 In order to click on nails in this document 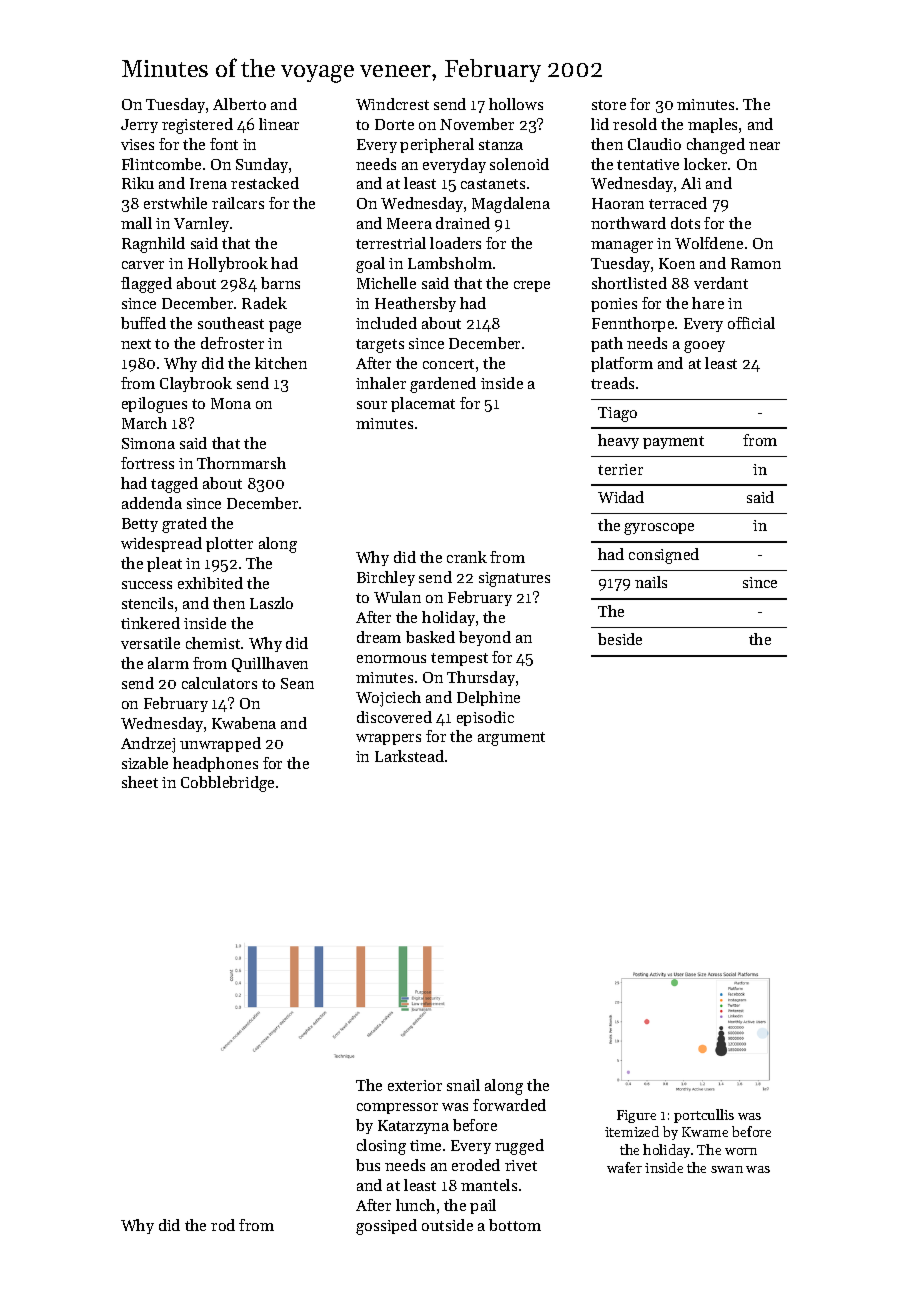, I will do `click(651, 582)`.
